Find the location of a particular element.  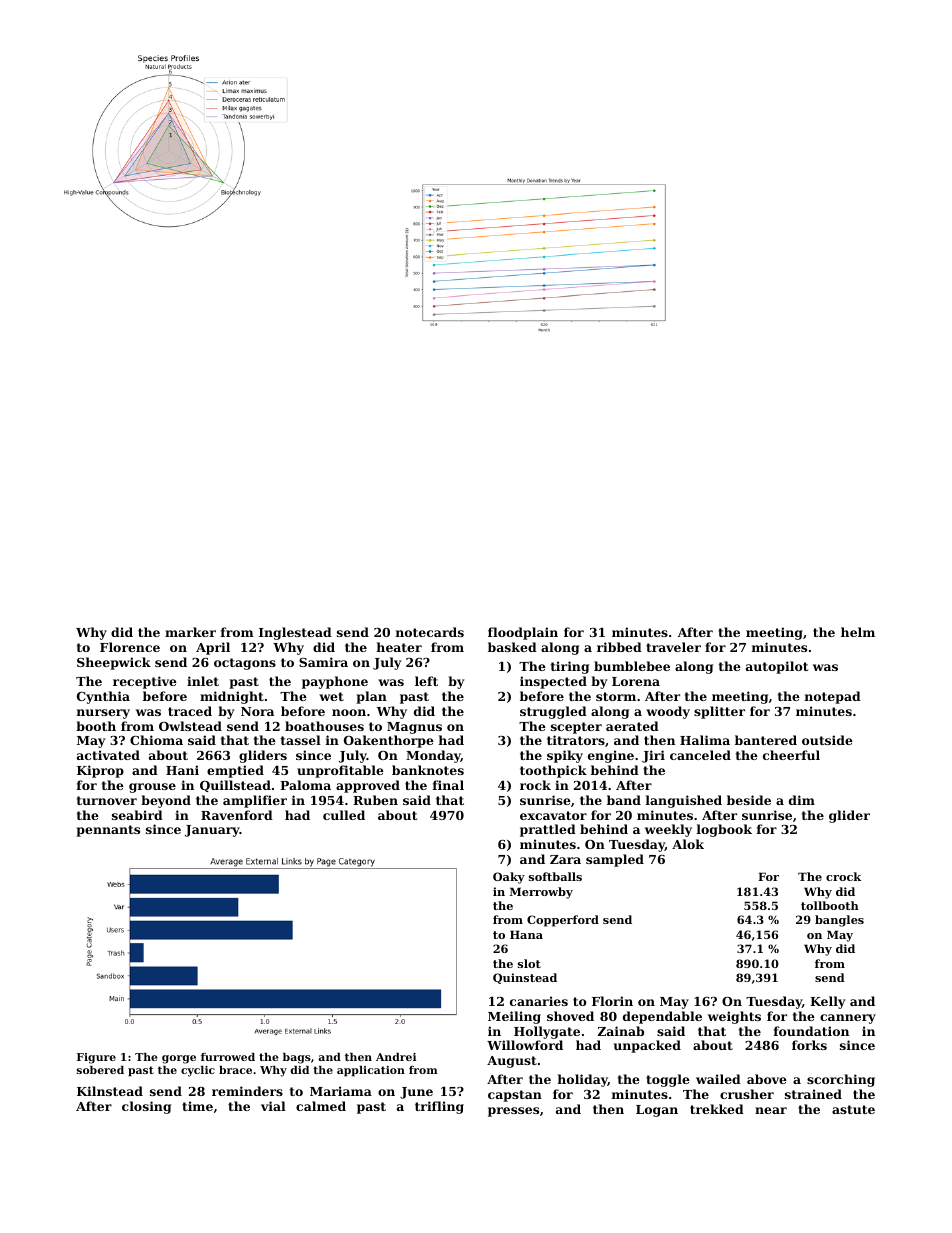

softballs is located at coordinates (555, 876).
